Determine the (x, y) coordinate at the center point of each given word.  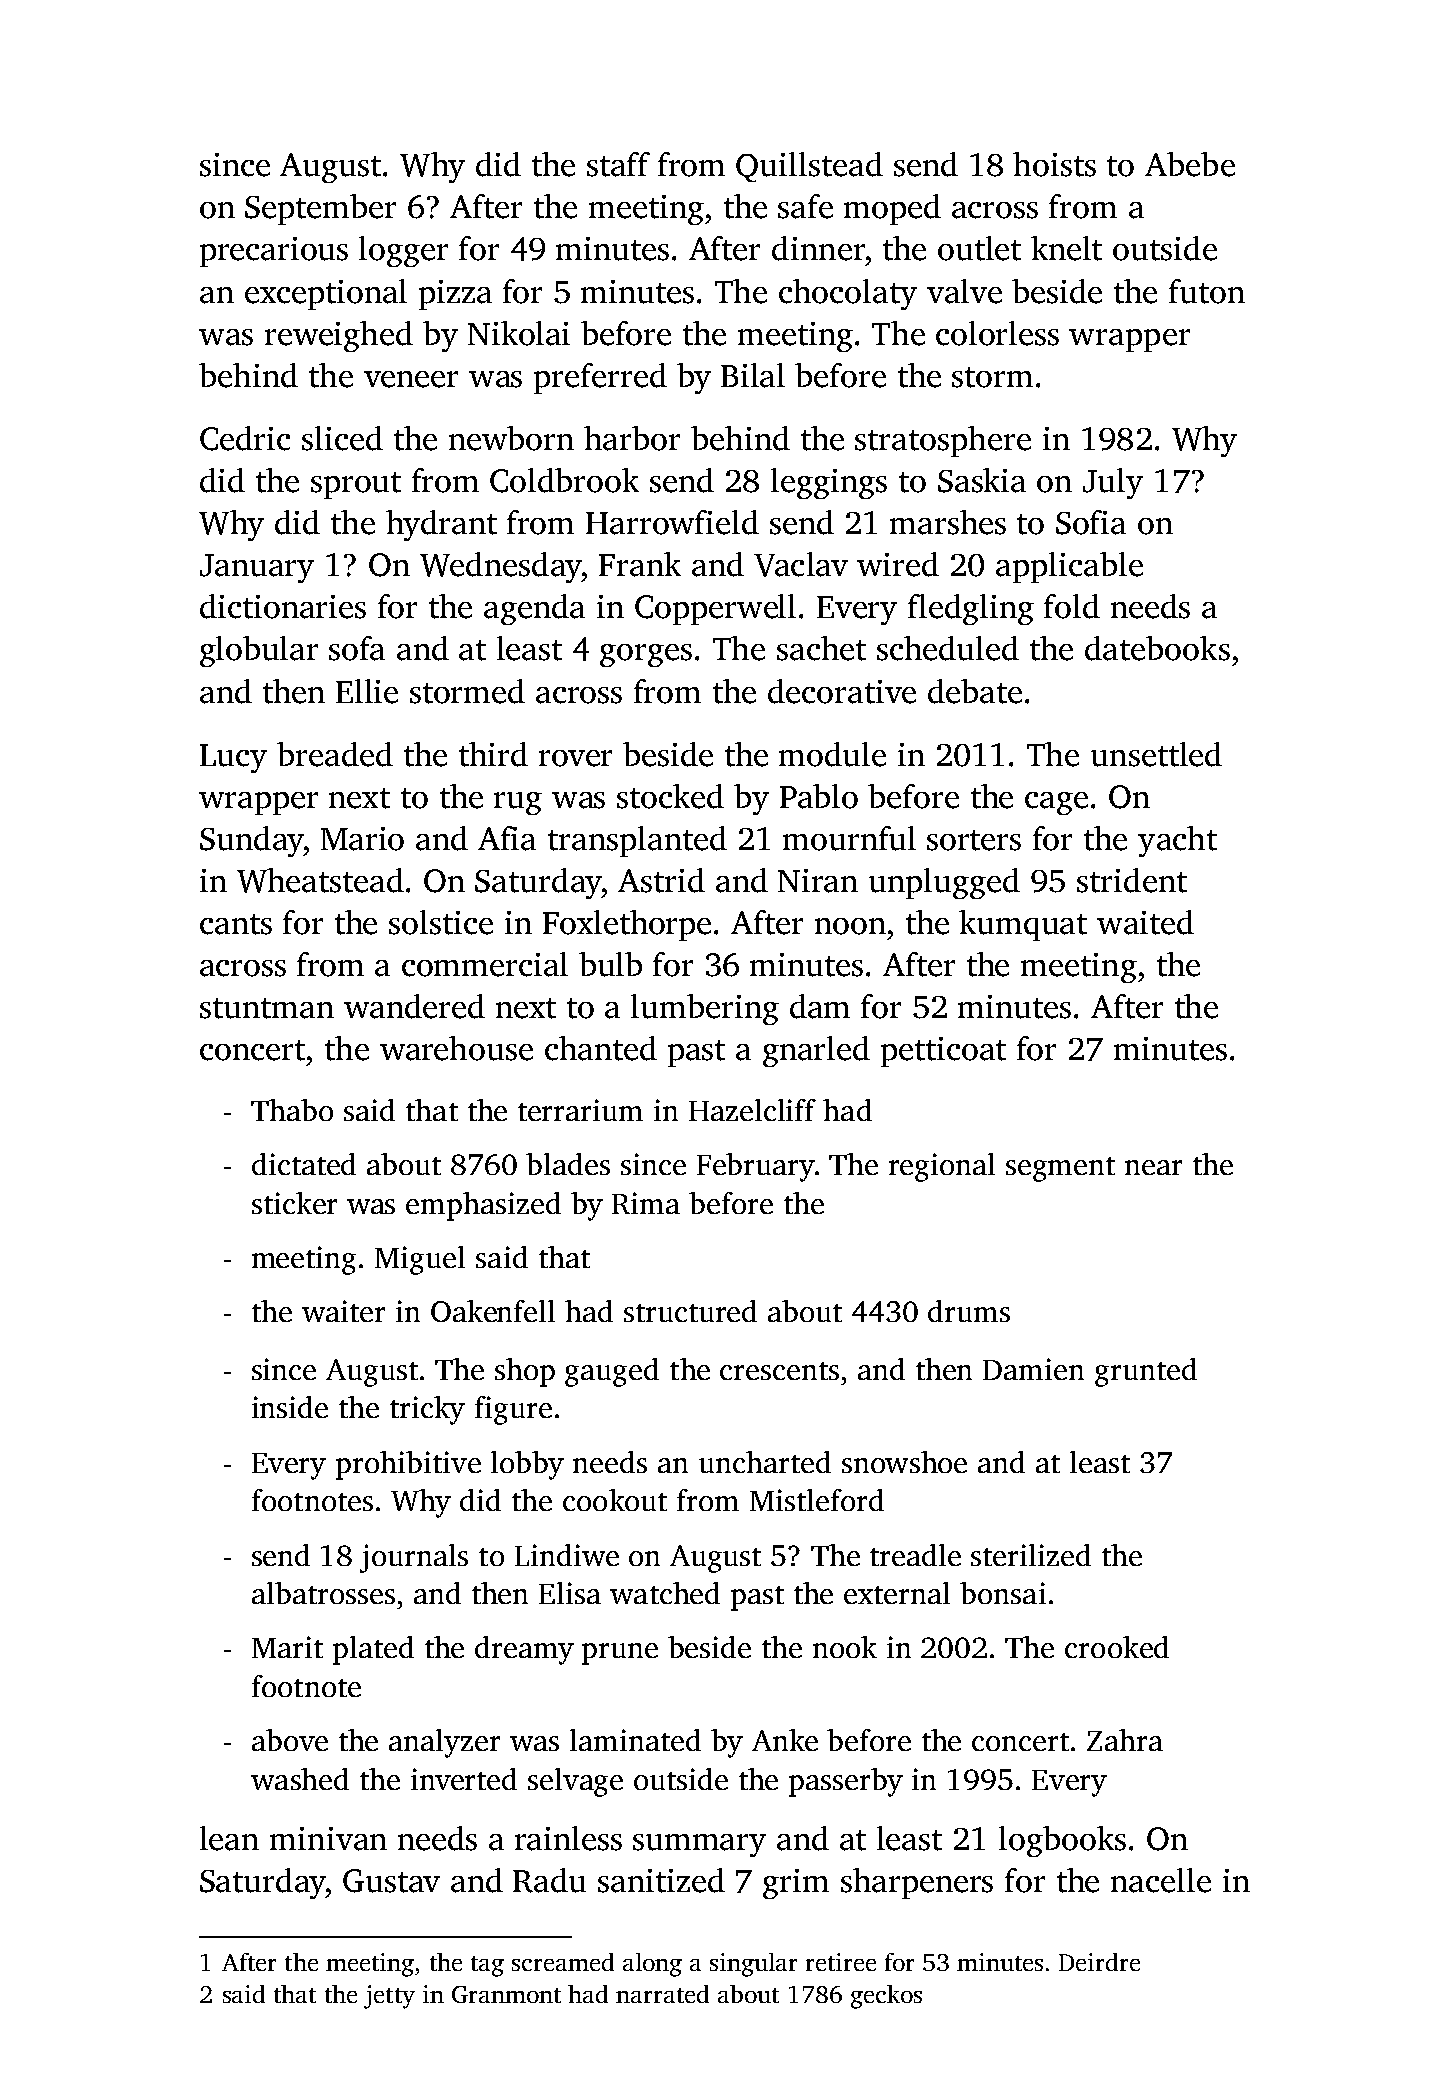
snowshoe (904, 1462)
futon (1207, 291)
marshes (948, 522)
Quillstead (809, 167)
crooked (1117, 1647)
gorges (646, 655)
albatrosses (323, 1593)
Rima (646, 1203)
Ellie (367, 691)
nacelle (1161, 1880)
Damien (1033, 1369)
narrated (662, 1994)
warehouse (456, 1048)
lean (229, 1838)
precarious (274, 252)
